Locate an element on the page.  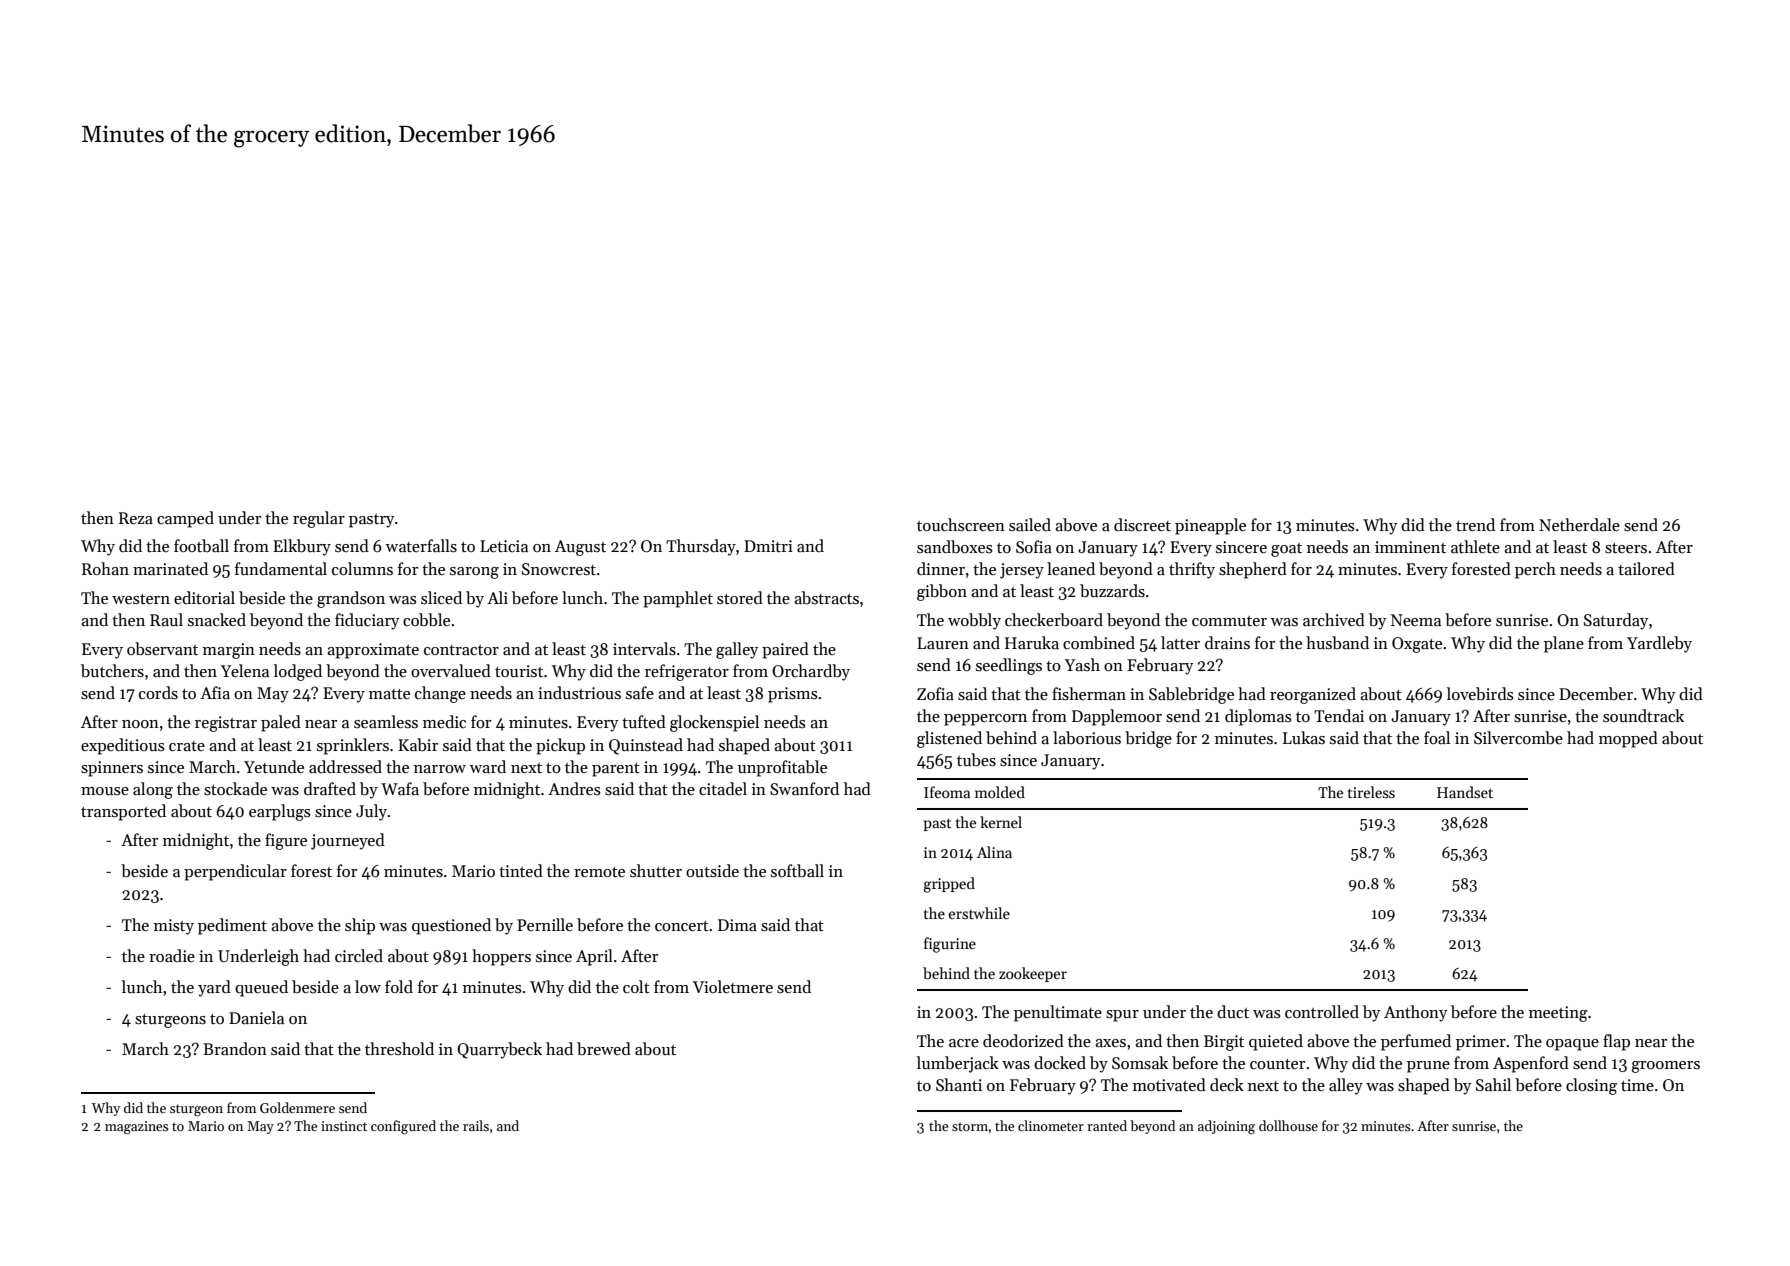
regular is located at coordinates (319, 519).
